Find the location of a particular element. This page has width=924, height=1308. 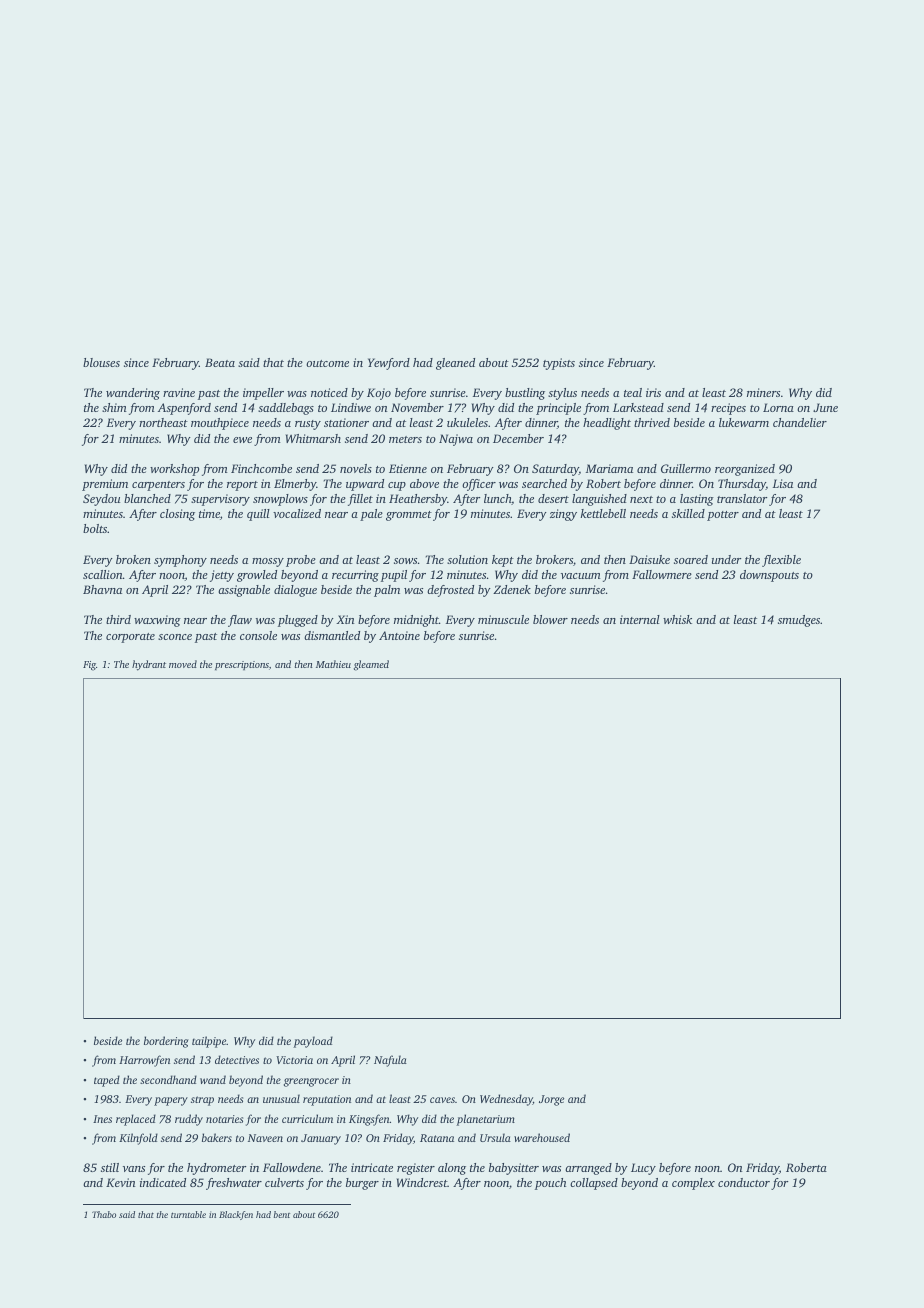

whisk is located at coordinates (677, 619).
